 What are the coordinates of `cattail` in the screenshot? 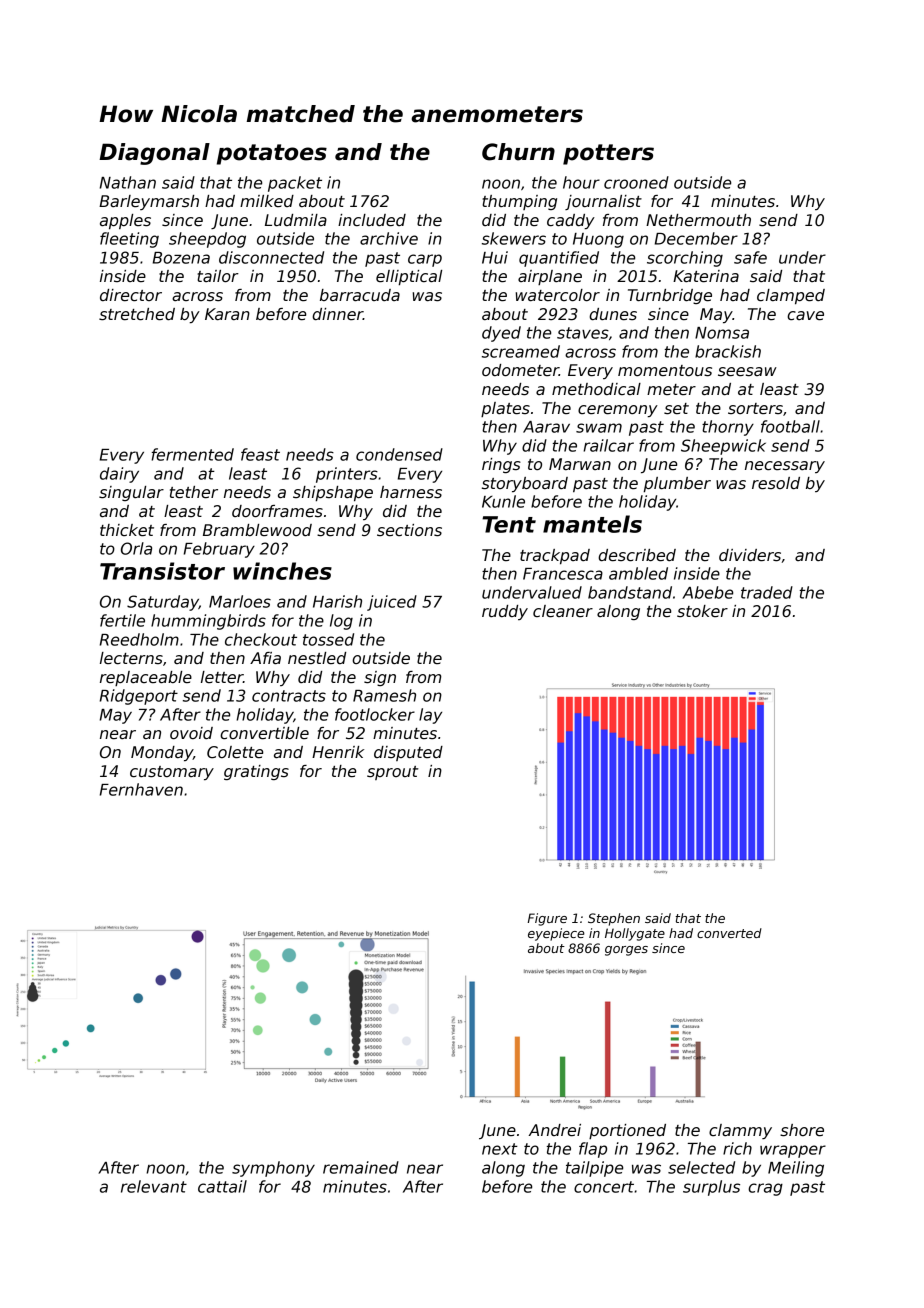 It's located at (222, 1186).
